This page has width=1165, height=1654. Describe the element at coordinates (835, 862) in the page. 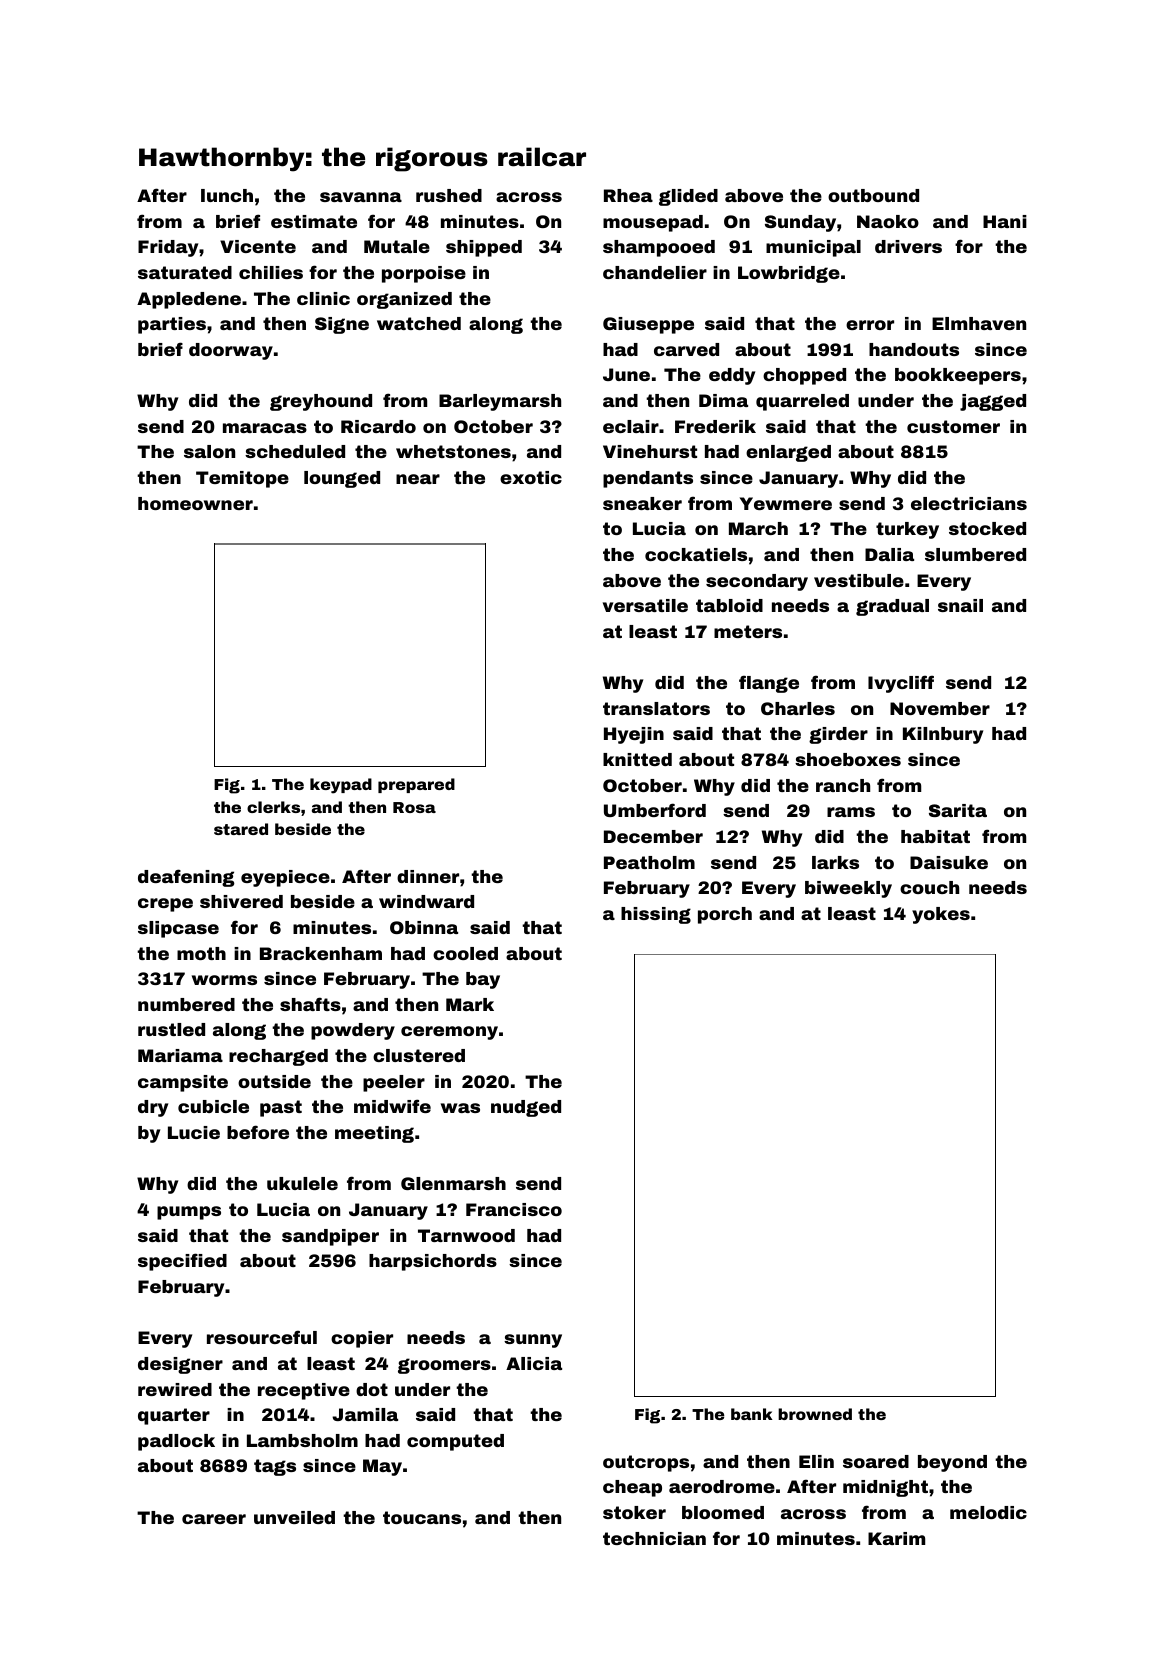

I see `larks` at that location.
